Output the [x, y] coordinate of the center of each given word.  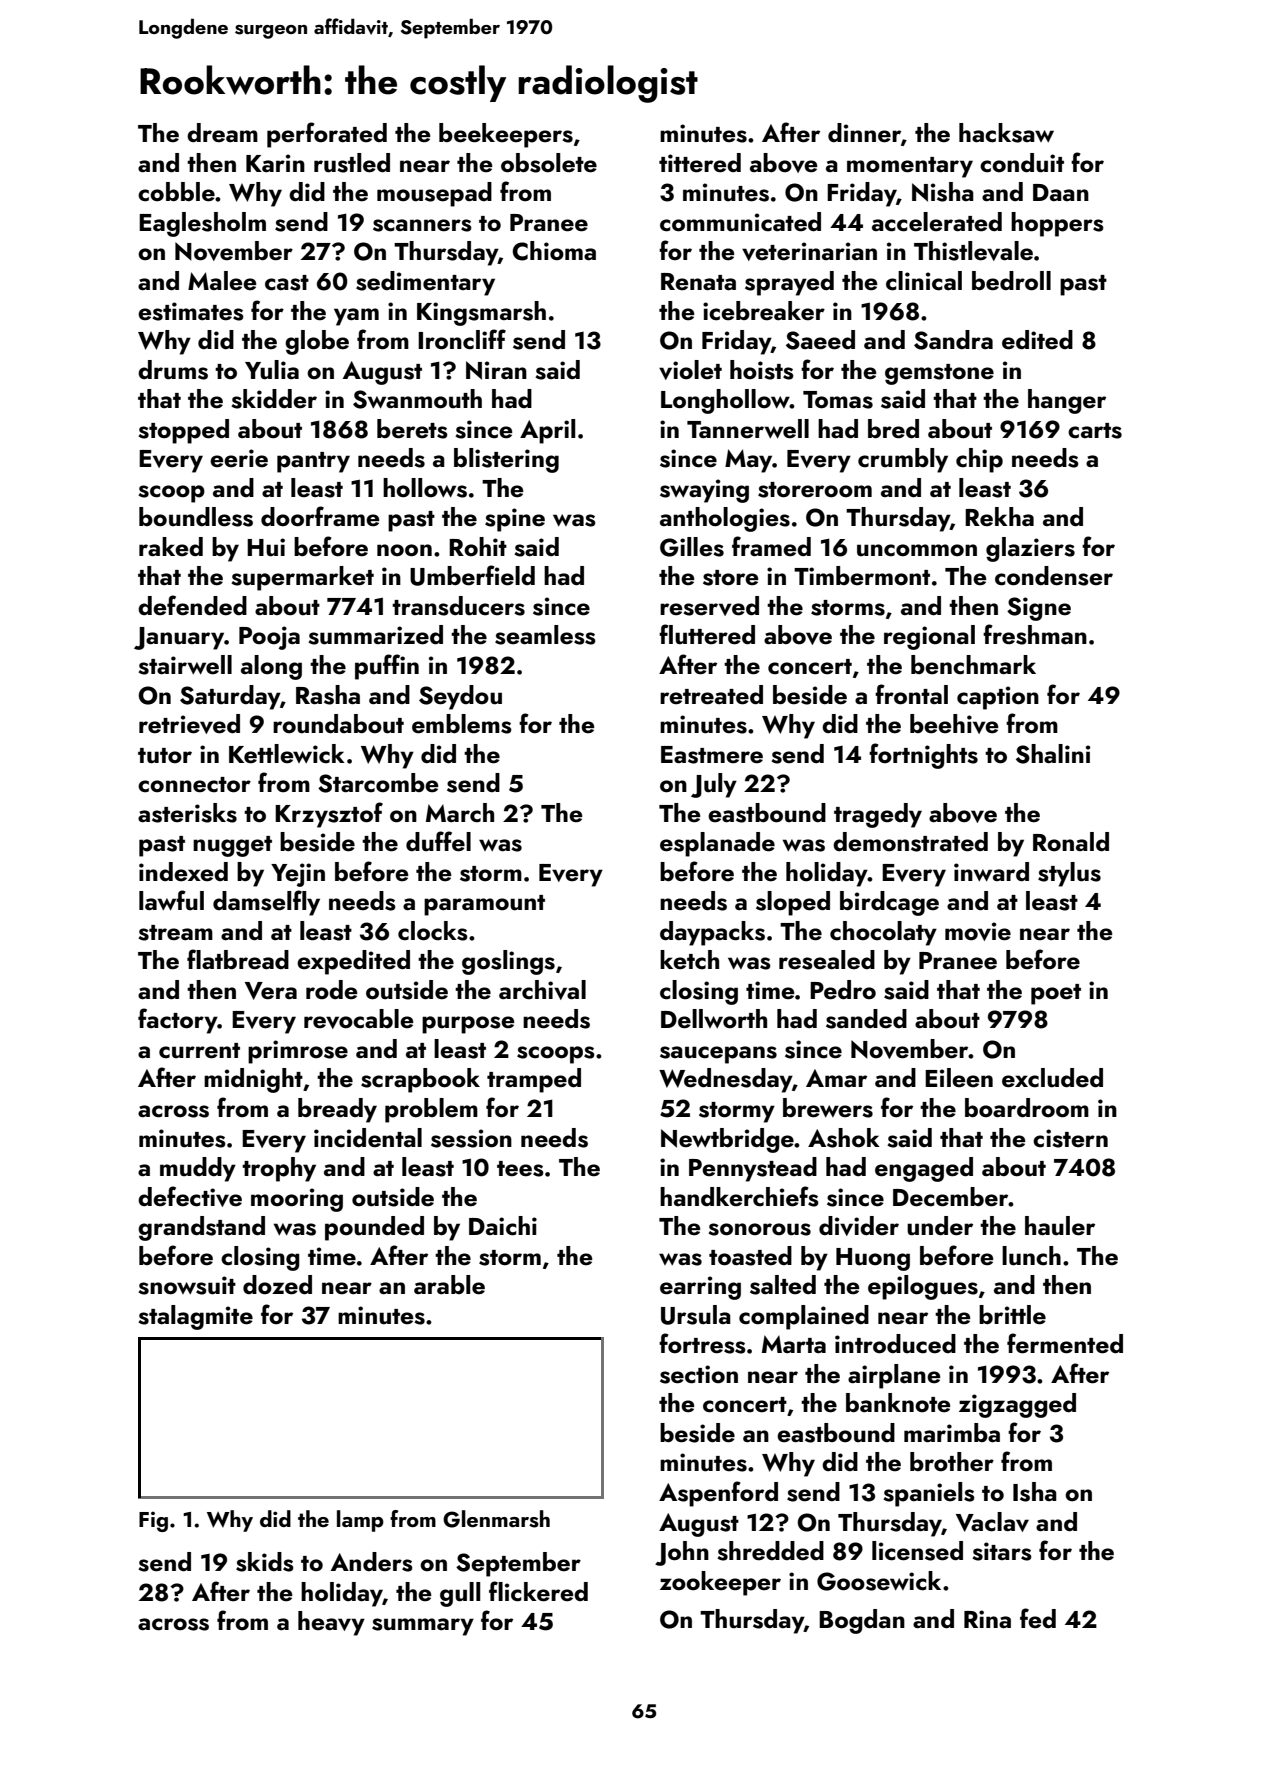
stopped [183, 431]
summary [423, 1627]
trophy [279, 1169]
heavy [331, 1623]
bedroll [1011, 281]
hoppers [1057, 224]
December [951, 1197]
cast [287, 283]
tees [520, 1169]
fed [1038, 1618]
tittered [700, 163]
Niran [496, 370]
